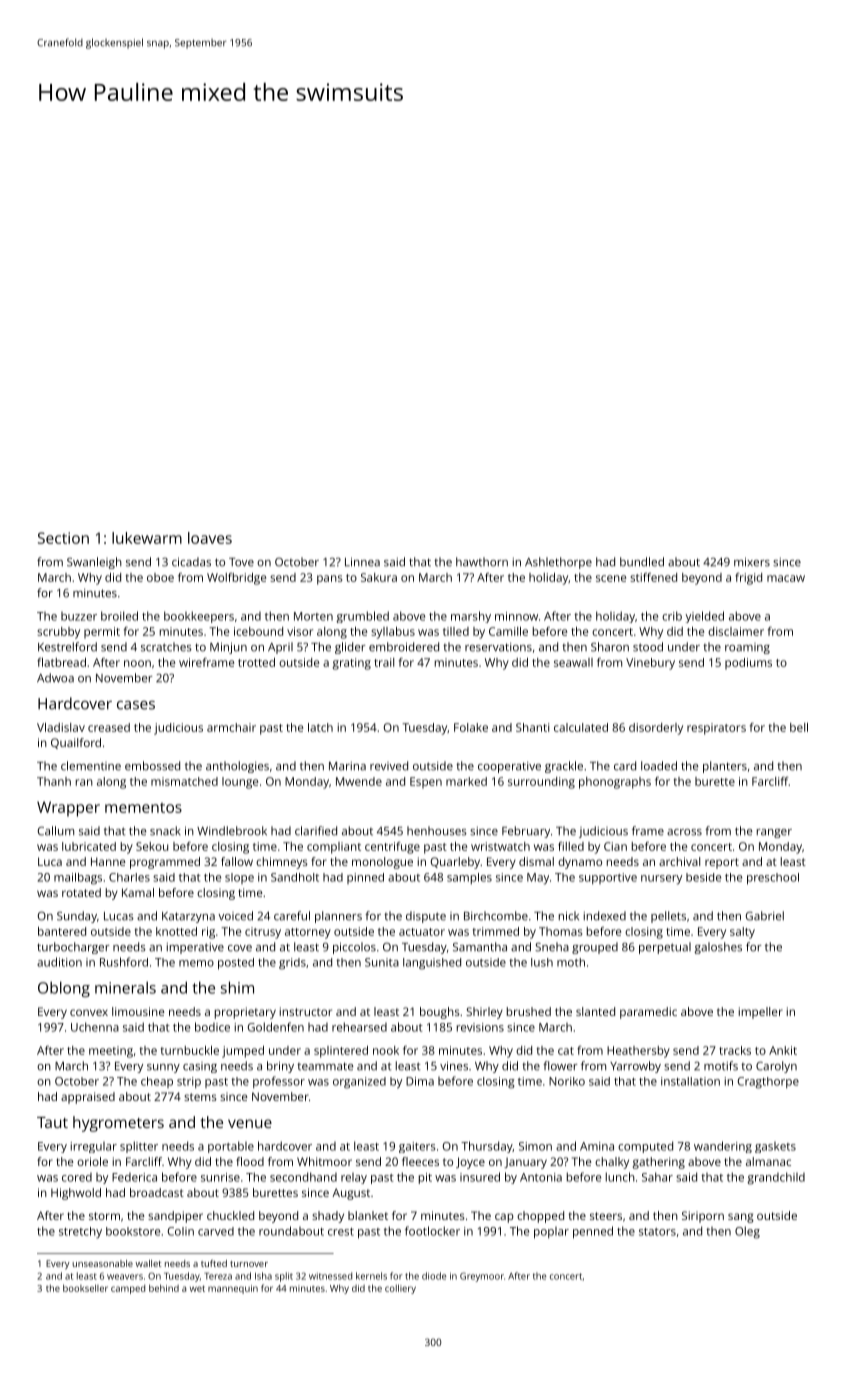  What do you see at coordinates (471, 727) in the image?
I see `Folake` at bounding box center [471, 727].
